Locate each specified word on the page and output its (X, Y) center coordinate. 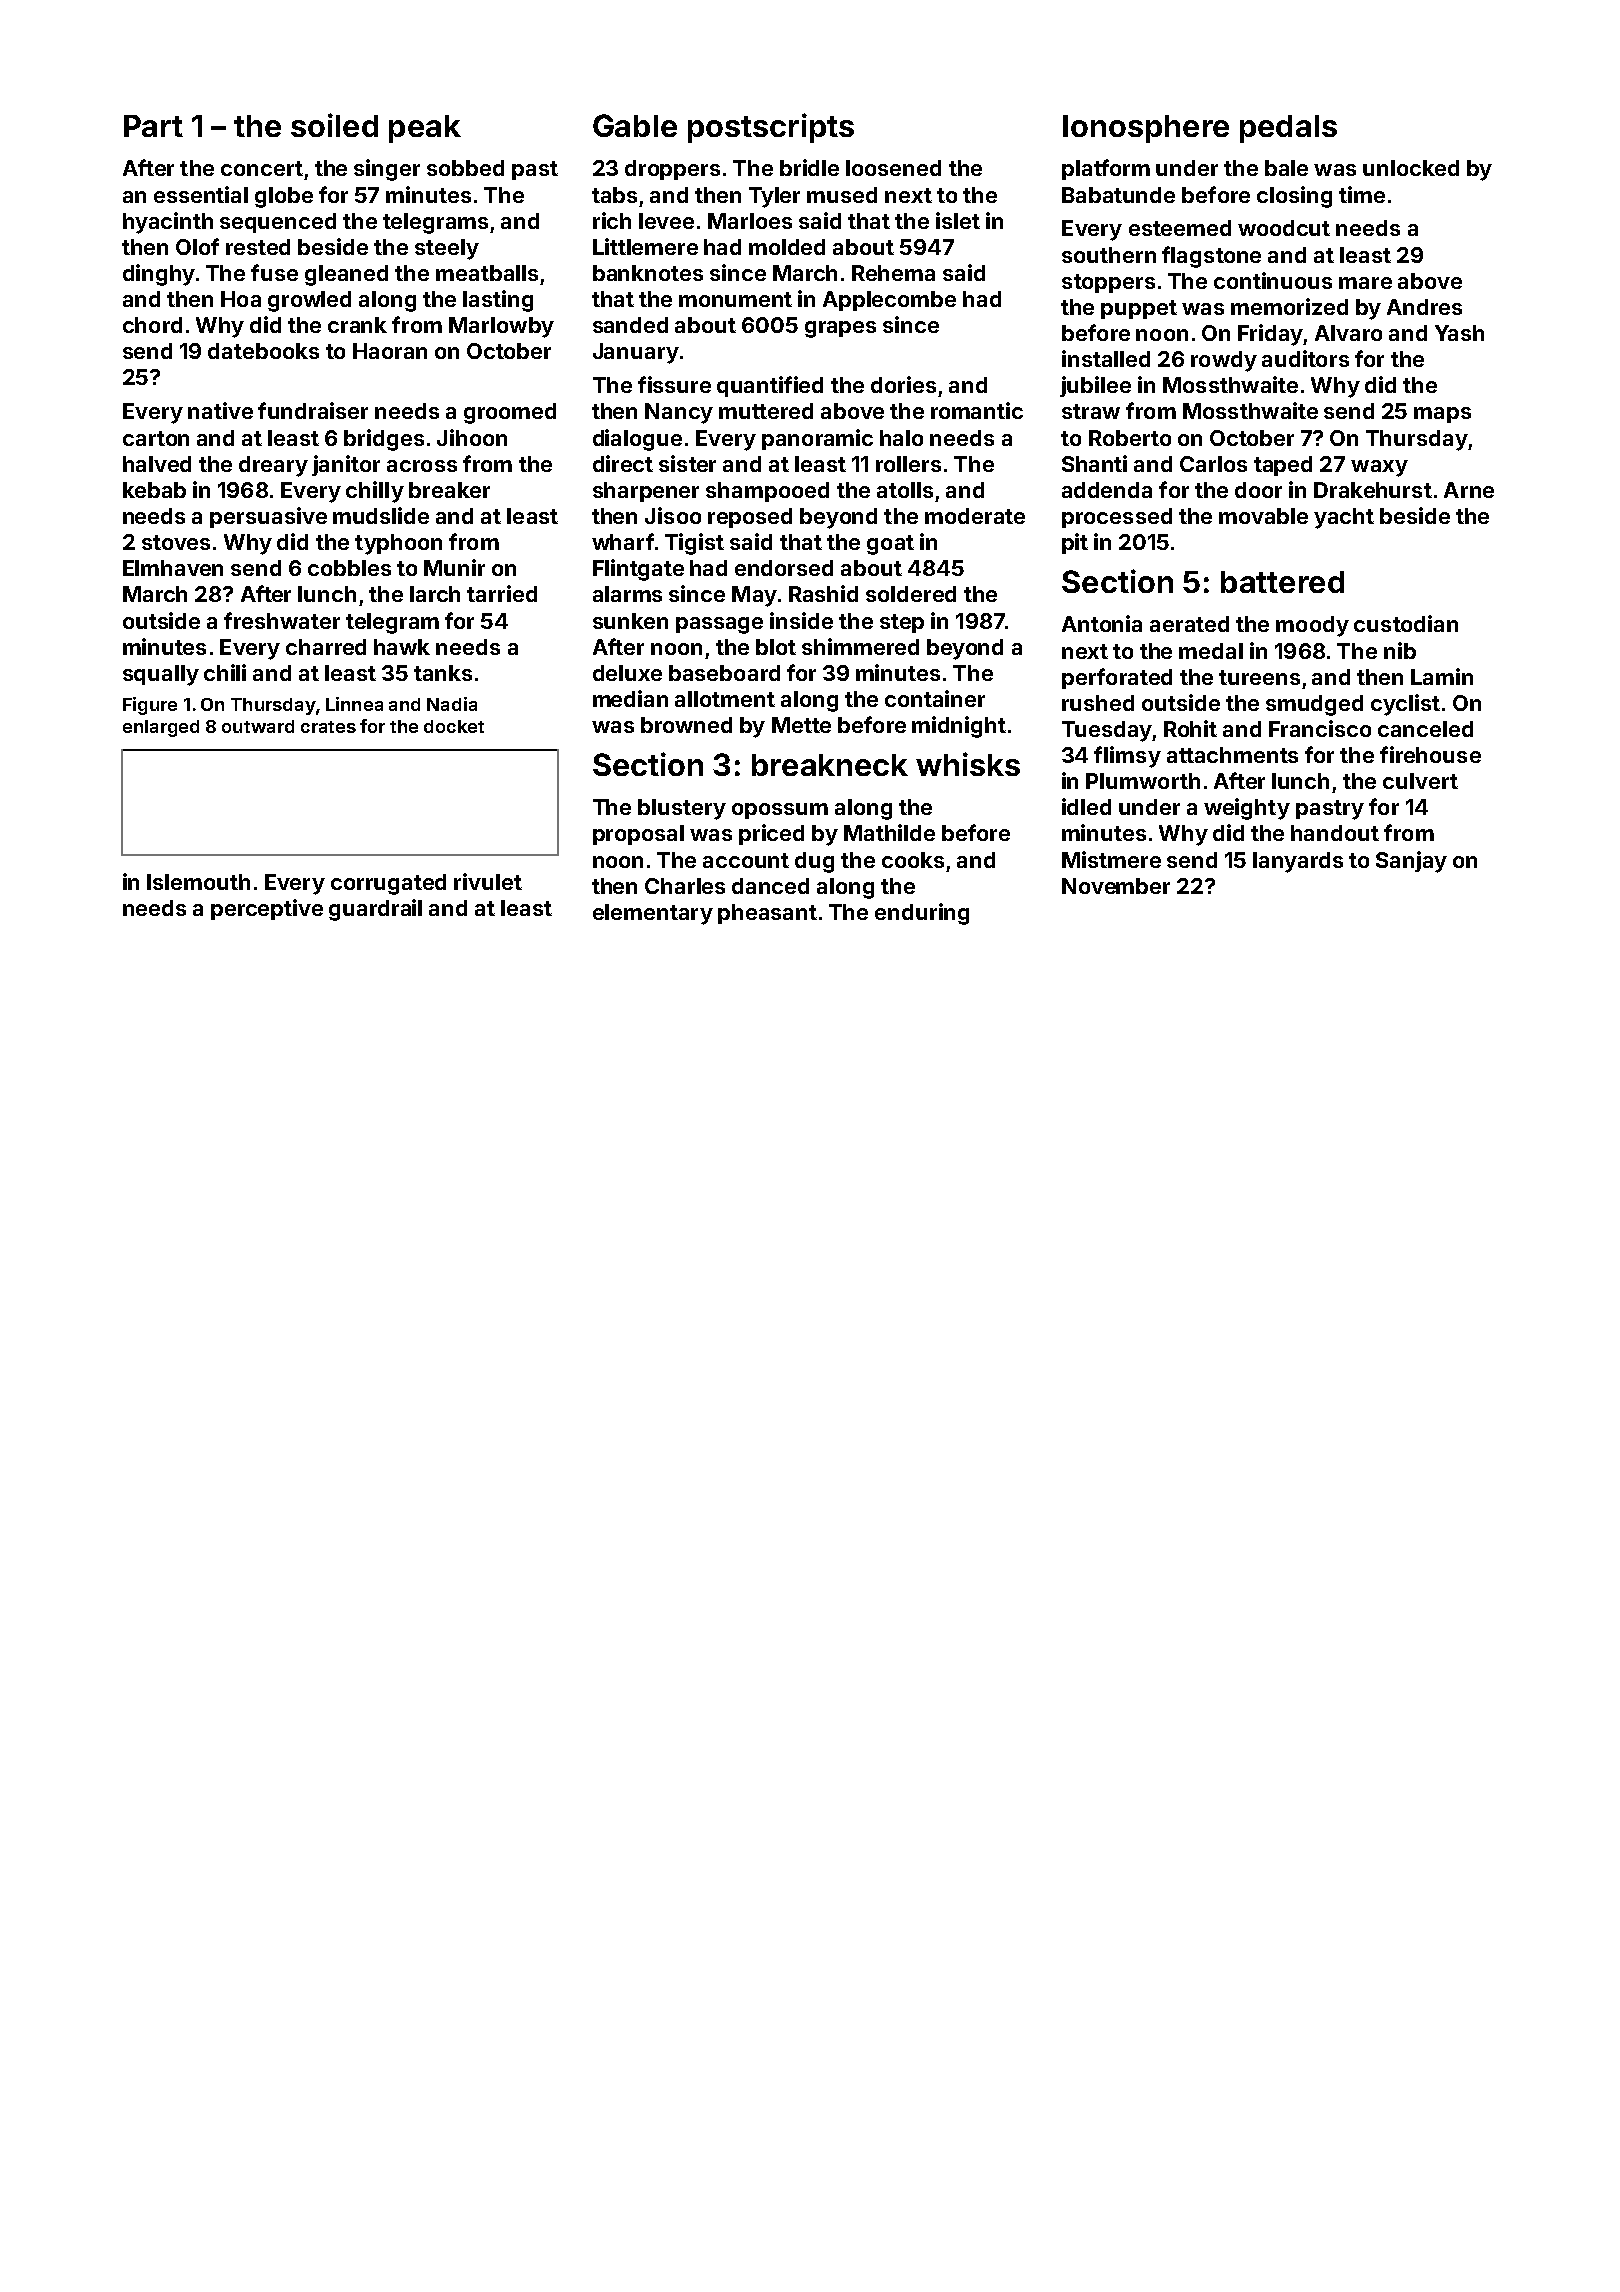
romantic (977, 410)
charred (326, 647)
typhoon (398, 544)
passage (719, 625)
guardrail (375, 910)
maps (1442, 415)
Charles (685, 886)
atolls (905, 490)
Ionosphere (1146, 129)
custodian (1406, 623)
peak (425, 129)
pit (1075, 543)
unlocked (1411, 168)
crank (357, 325)
